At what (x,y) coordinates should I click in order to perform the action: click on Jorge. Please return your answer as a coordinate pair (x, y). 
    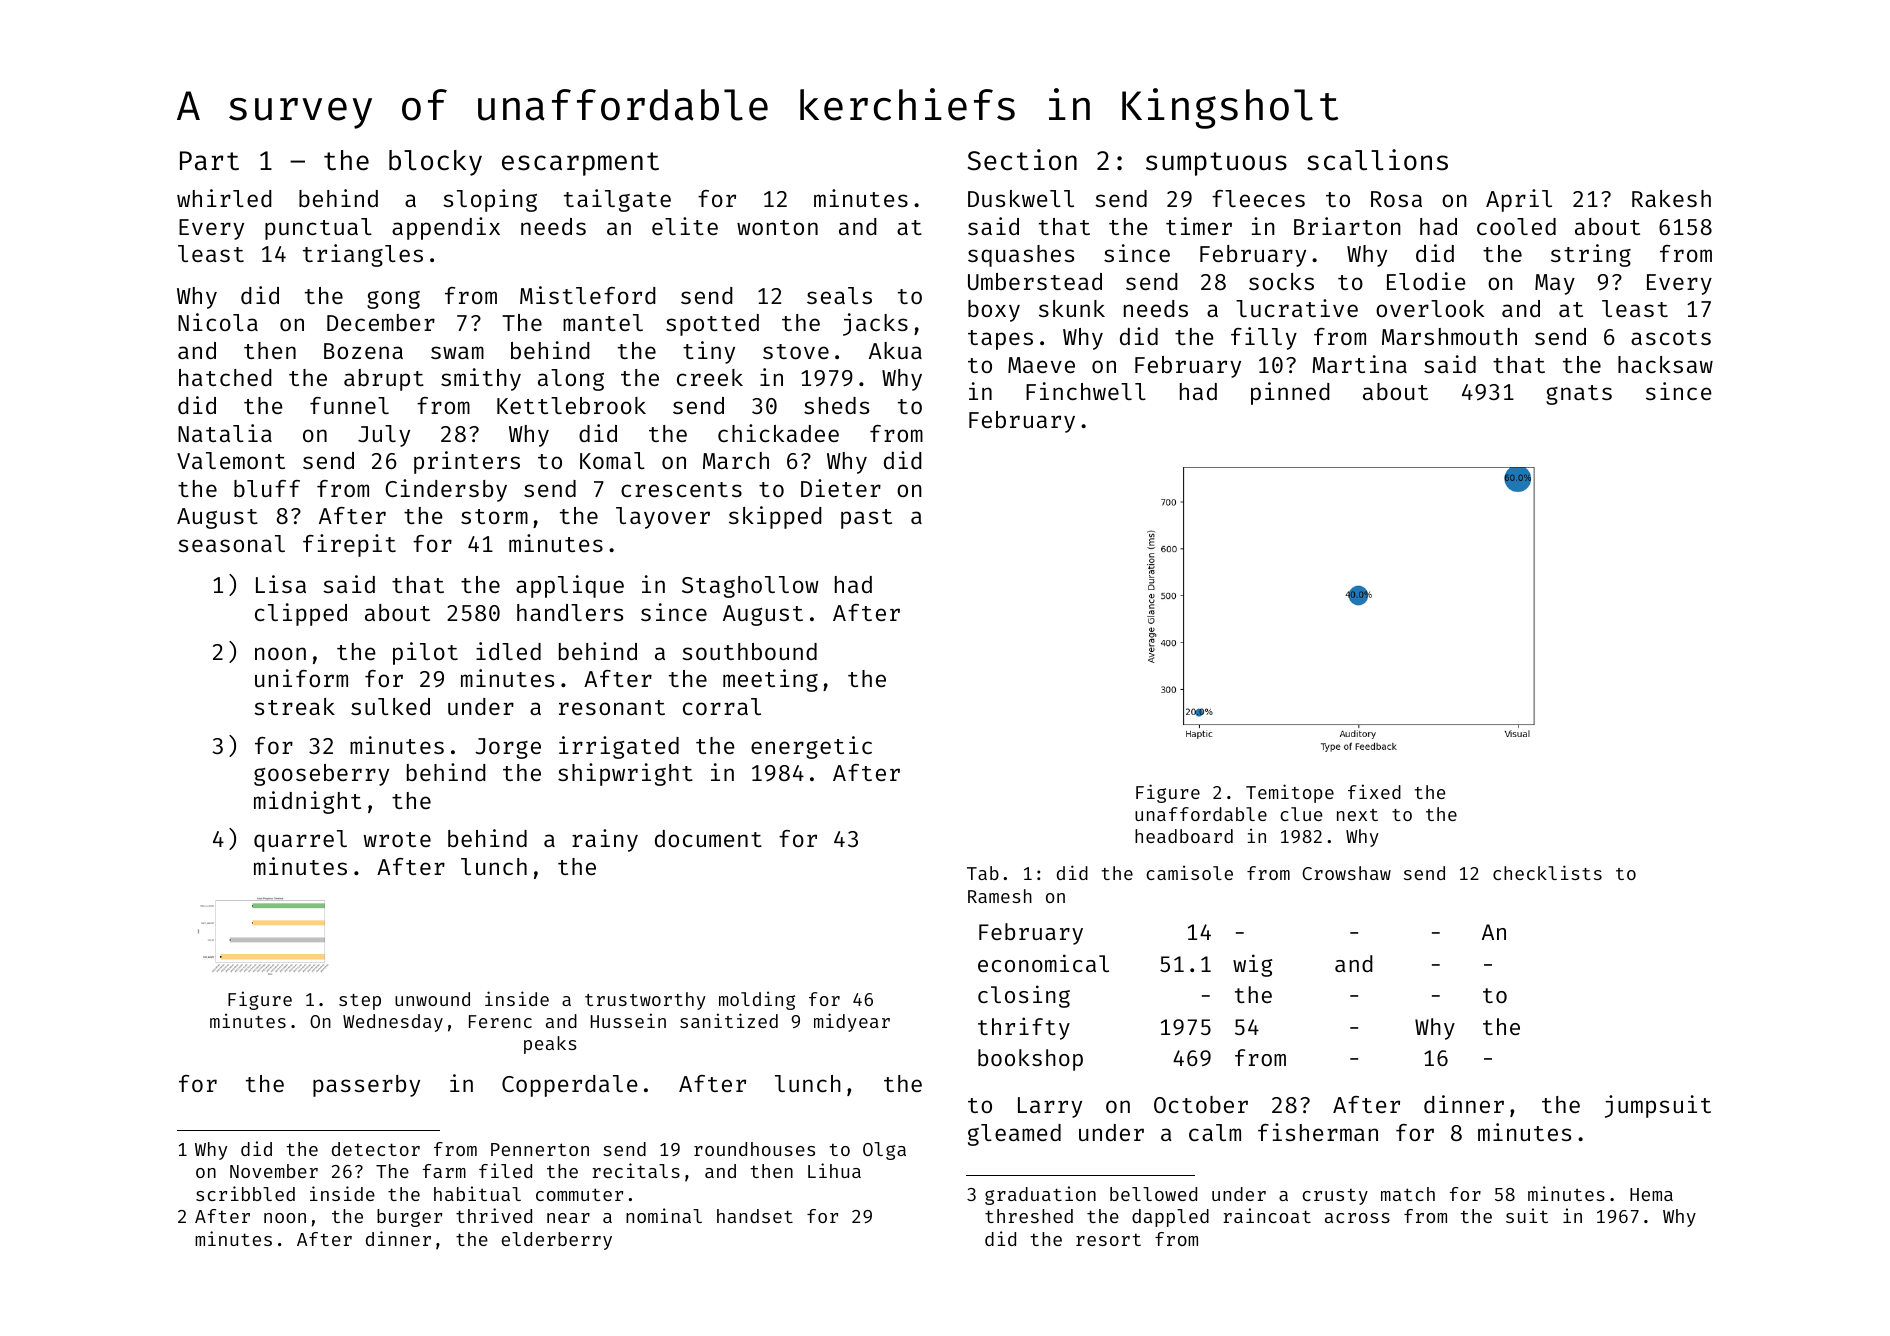
    Looking at the image, I should click on (508, 748).
